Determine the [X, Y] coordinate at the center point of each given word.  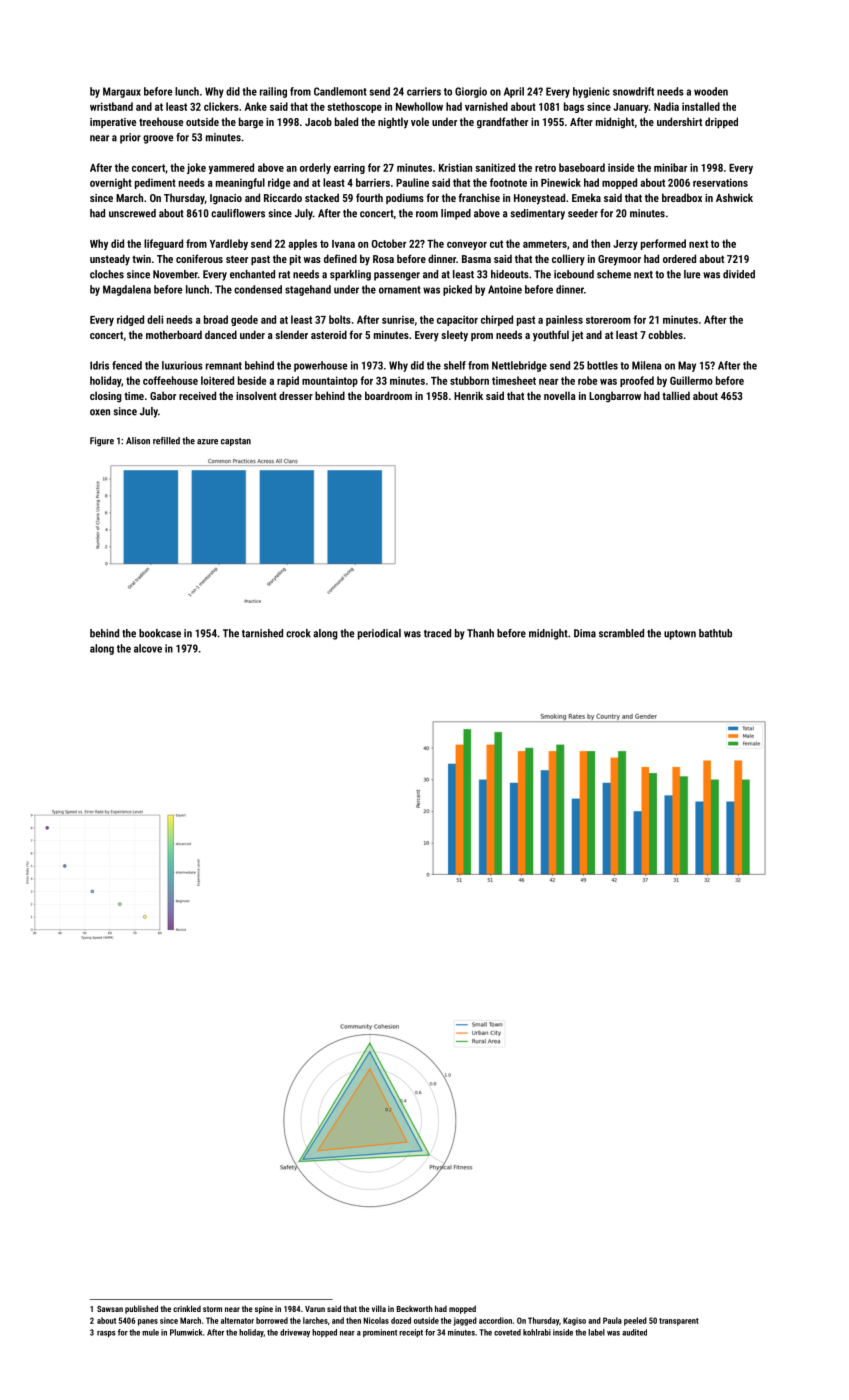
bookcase [160, 633]
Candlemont [340, 91]
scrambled [621, 633]
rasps [106, 1334]
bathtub [715, 633]
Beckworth [414, 1308]
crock [298, 633]
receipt [411, 1333]
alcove [148, 648]
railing [273, 92]
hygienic [591, 92]
